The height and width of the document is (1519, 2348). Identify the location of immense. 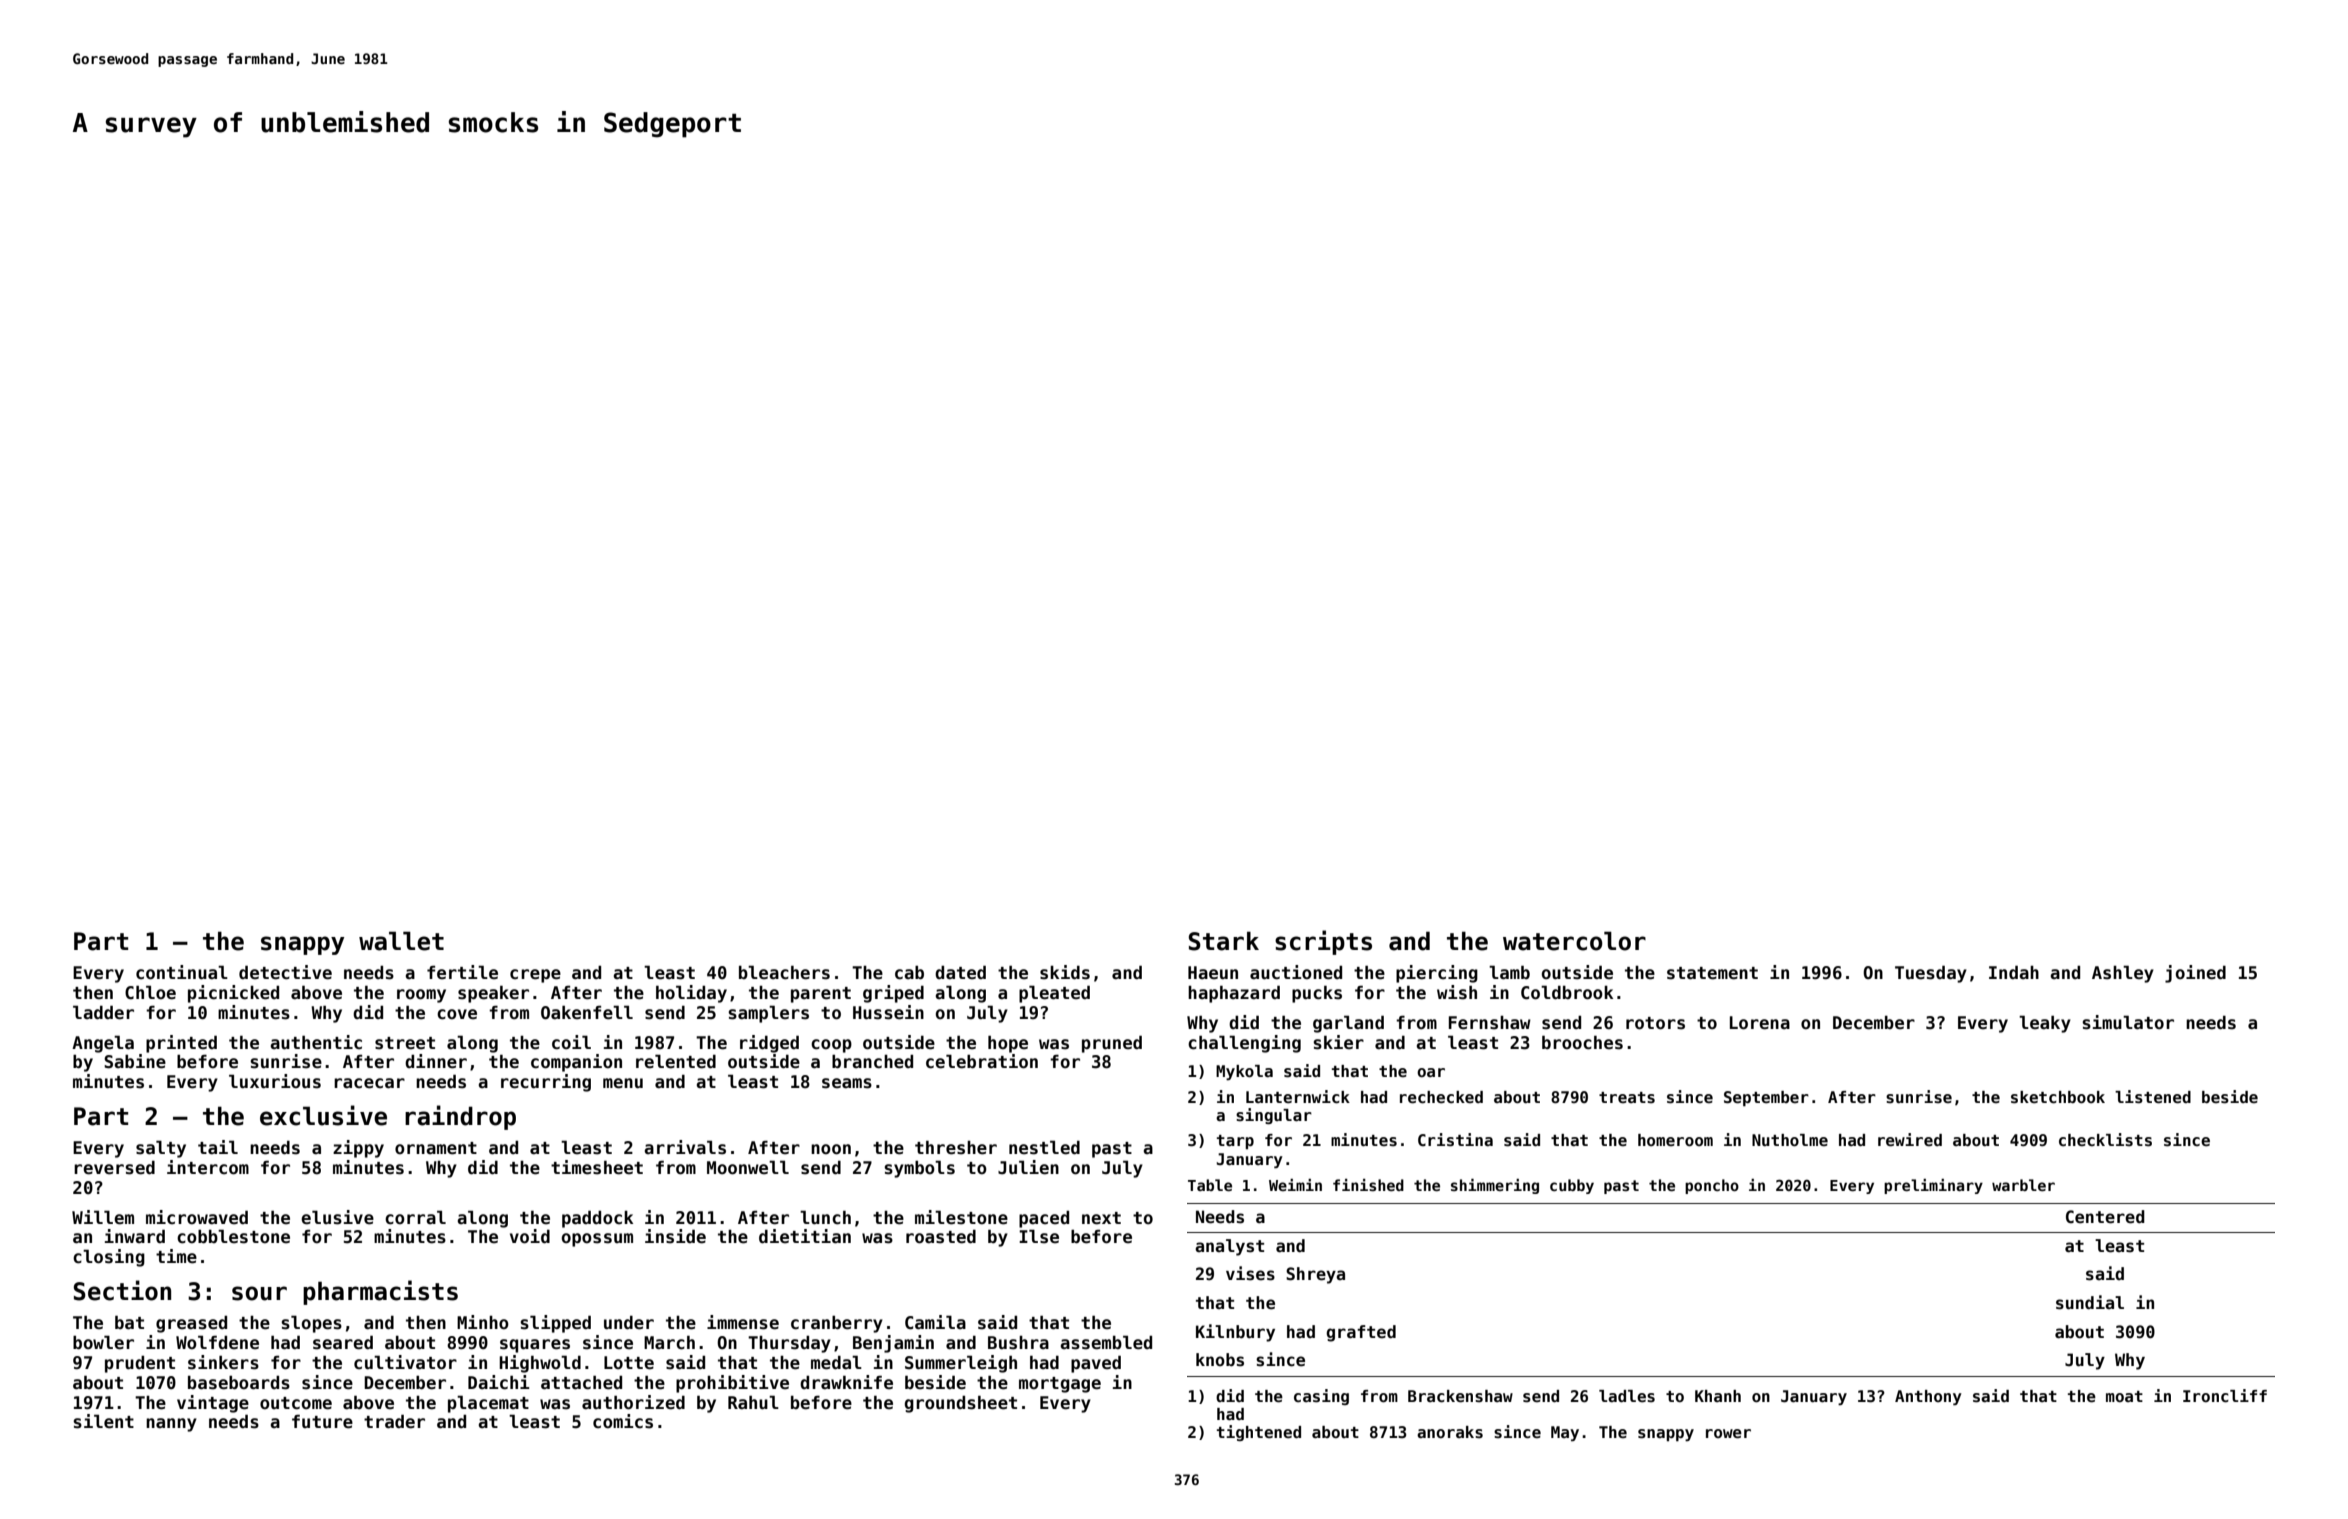
(743, 1322).
